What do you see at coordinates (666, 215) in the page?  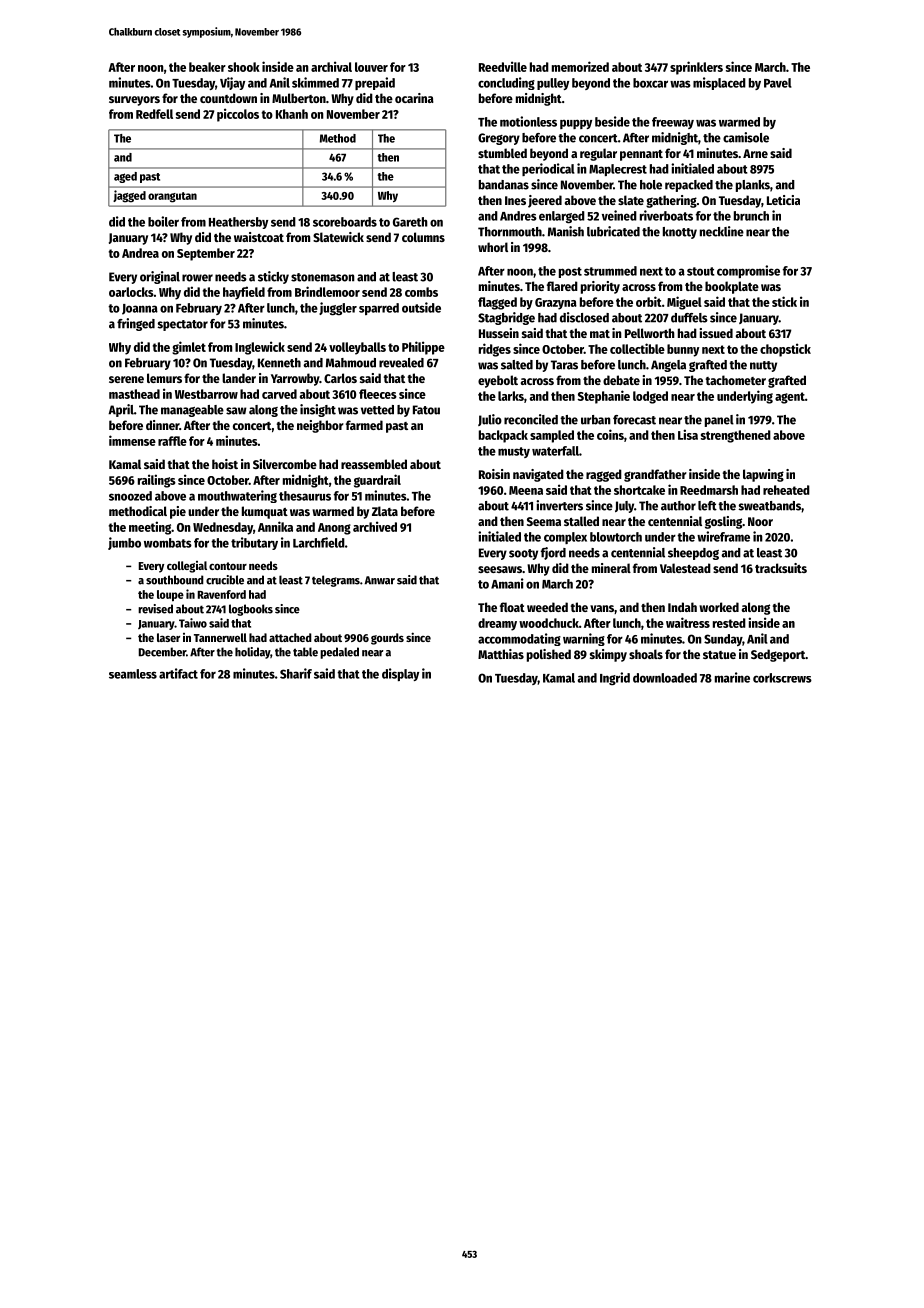 I see `riverboats` at bounding box center [666, 215].
